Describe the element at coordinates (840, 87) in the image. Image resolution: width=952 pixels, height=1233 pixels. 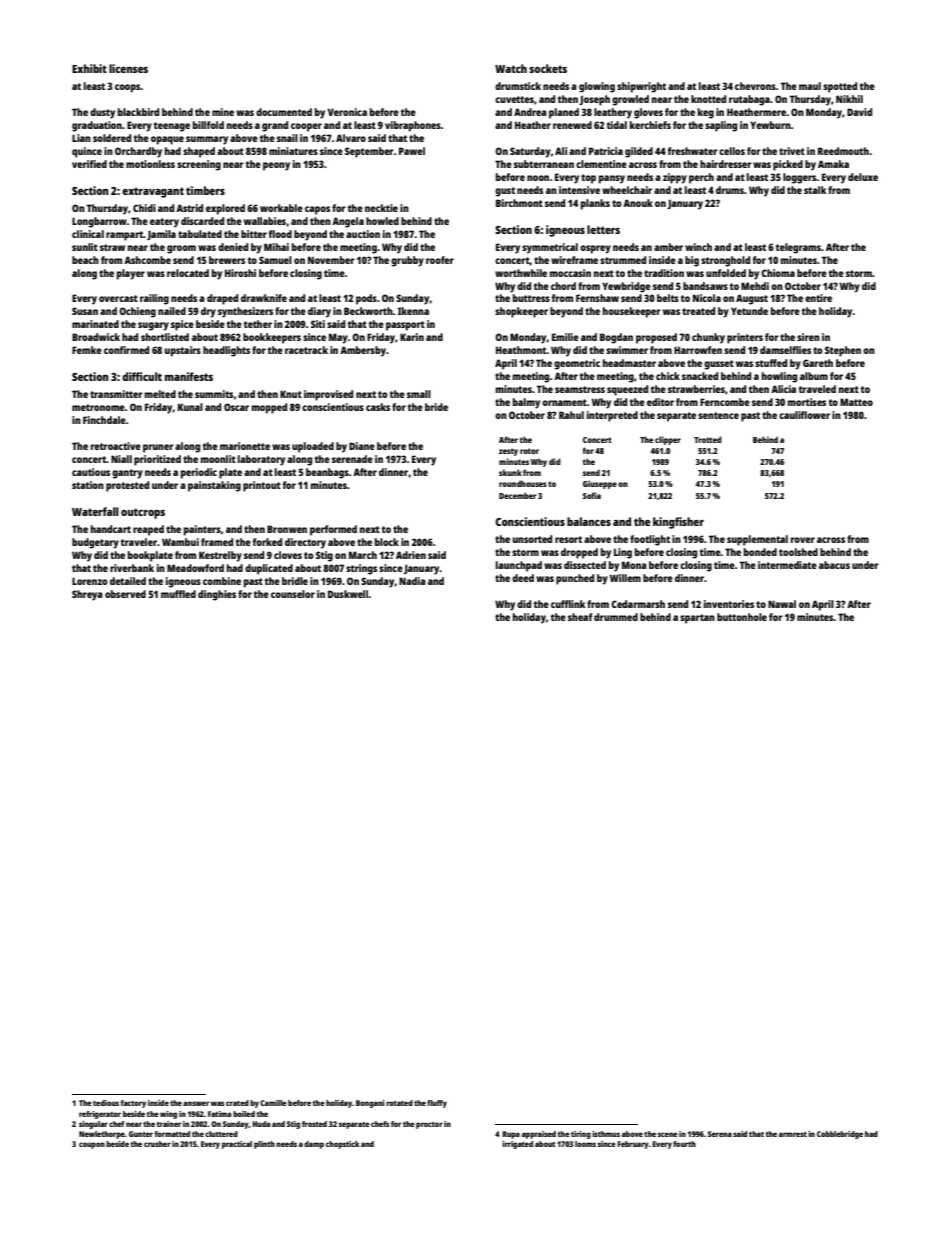
I see `spotted` at that location.
